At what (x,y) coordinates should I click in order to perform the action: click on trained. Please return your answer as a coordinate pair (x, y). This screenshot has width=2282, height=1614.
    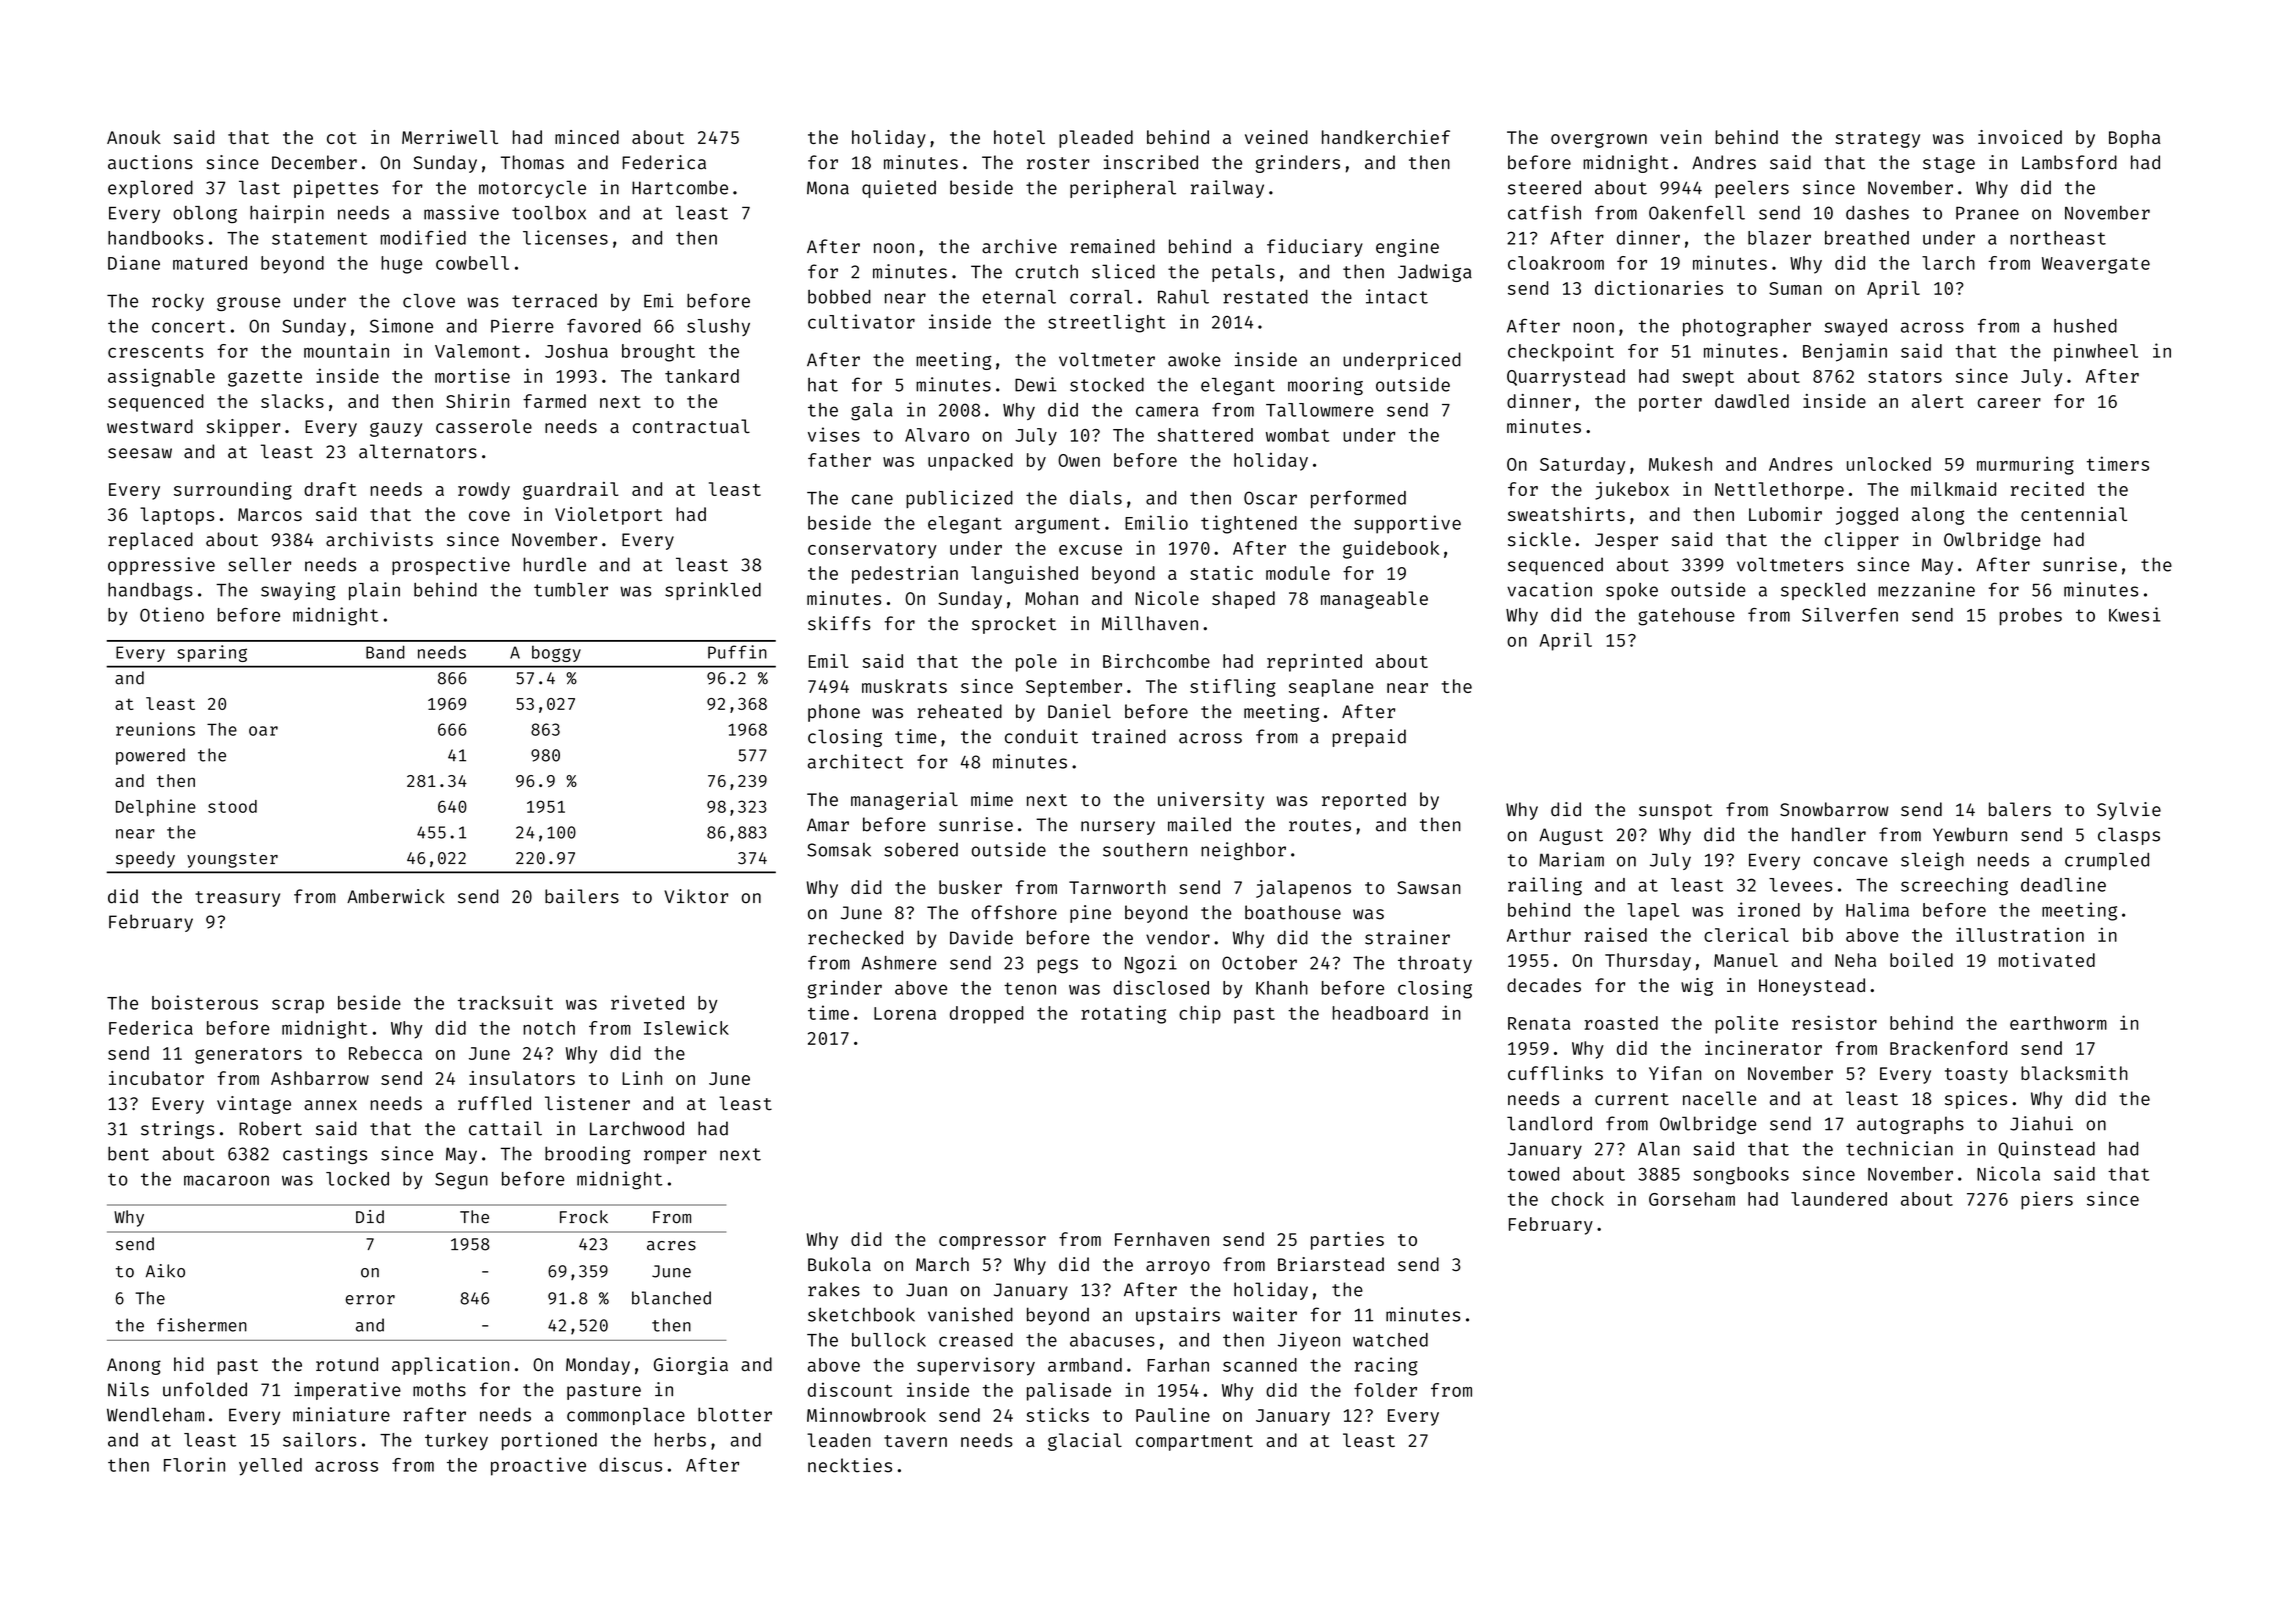
    Looking at the image, I should click on (1129, 736).
